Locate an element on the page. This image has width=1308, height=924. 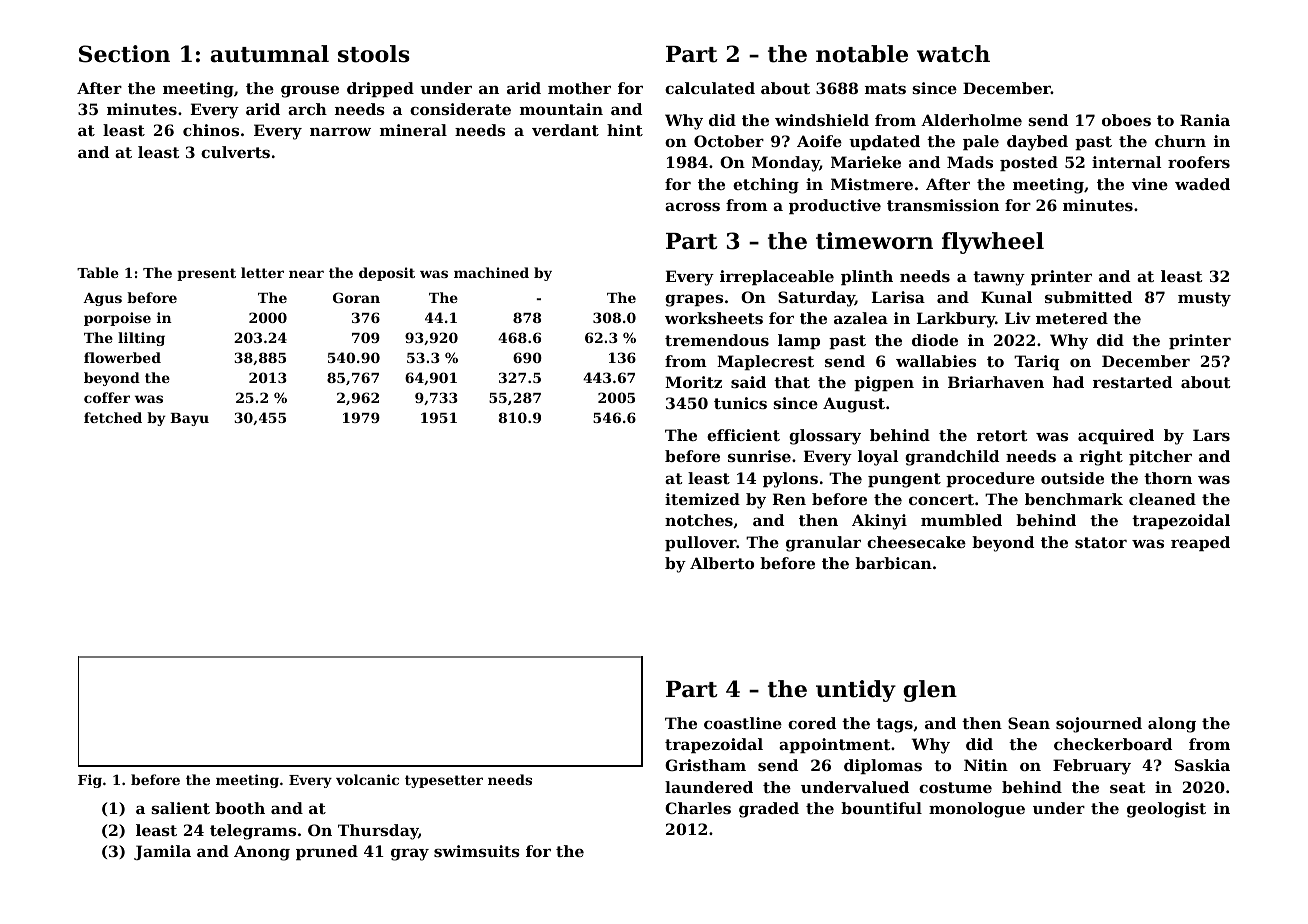
Agus is located at coordinates (102, 299).
